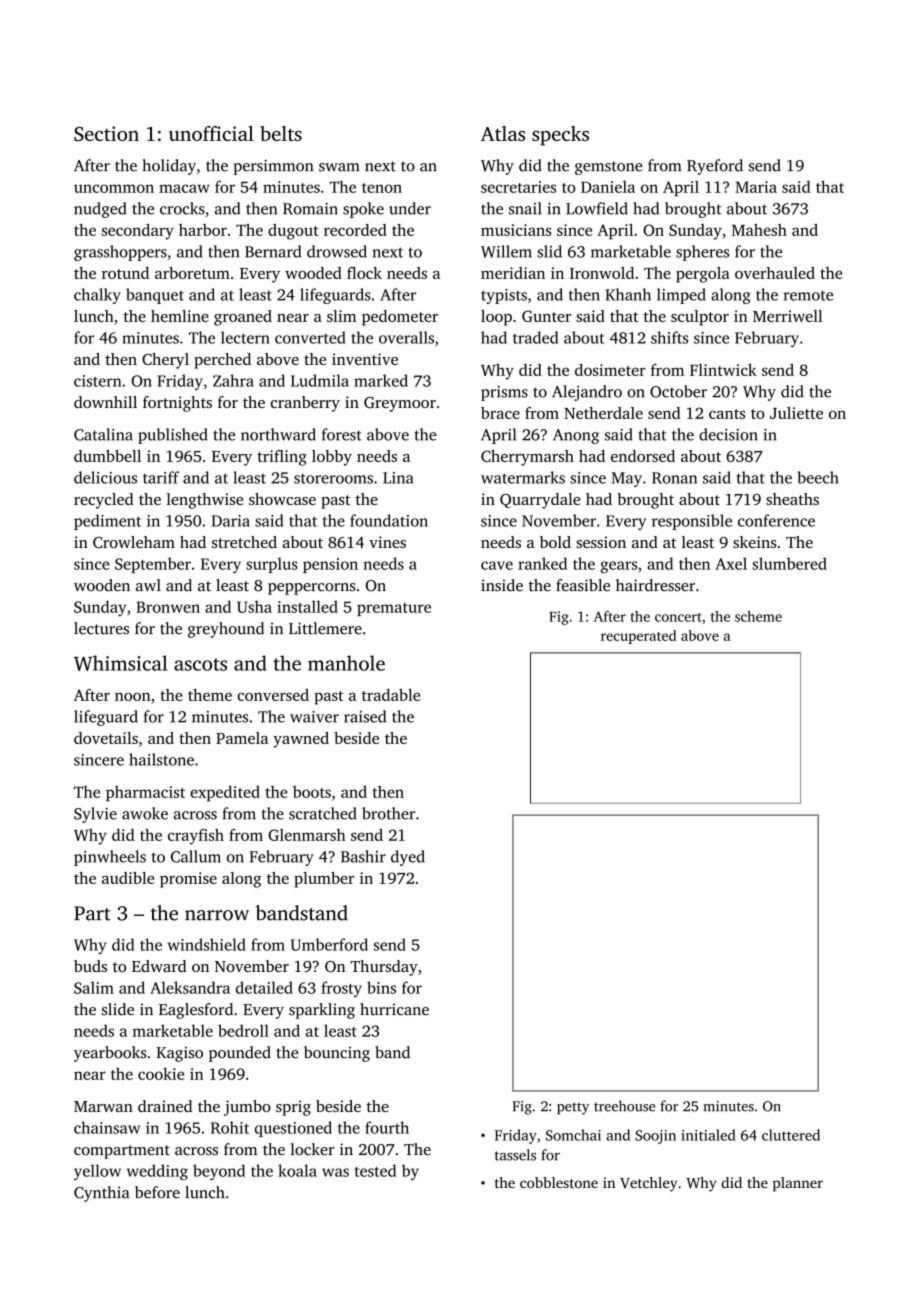  Describe the element at coordinates (391, 695) in the screenshot. I see `tradable` at that location.
